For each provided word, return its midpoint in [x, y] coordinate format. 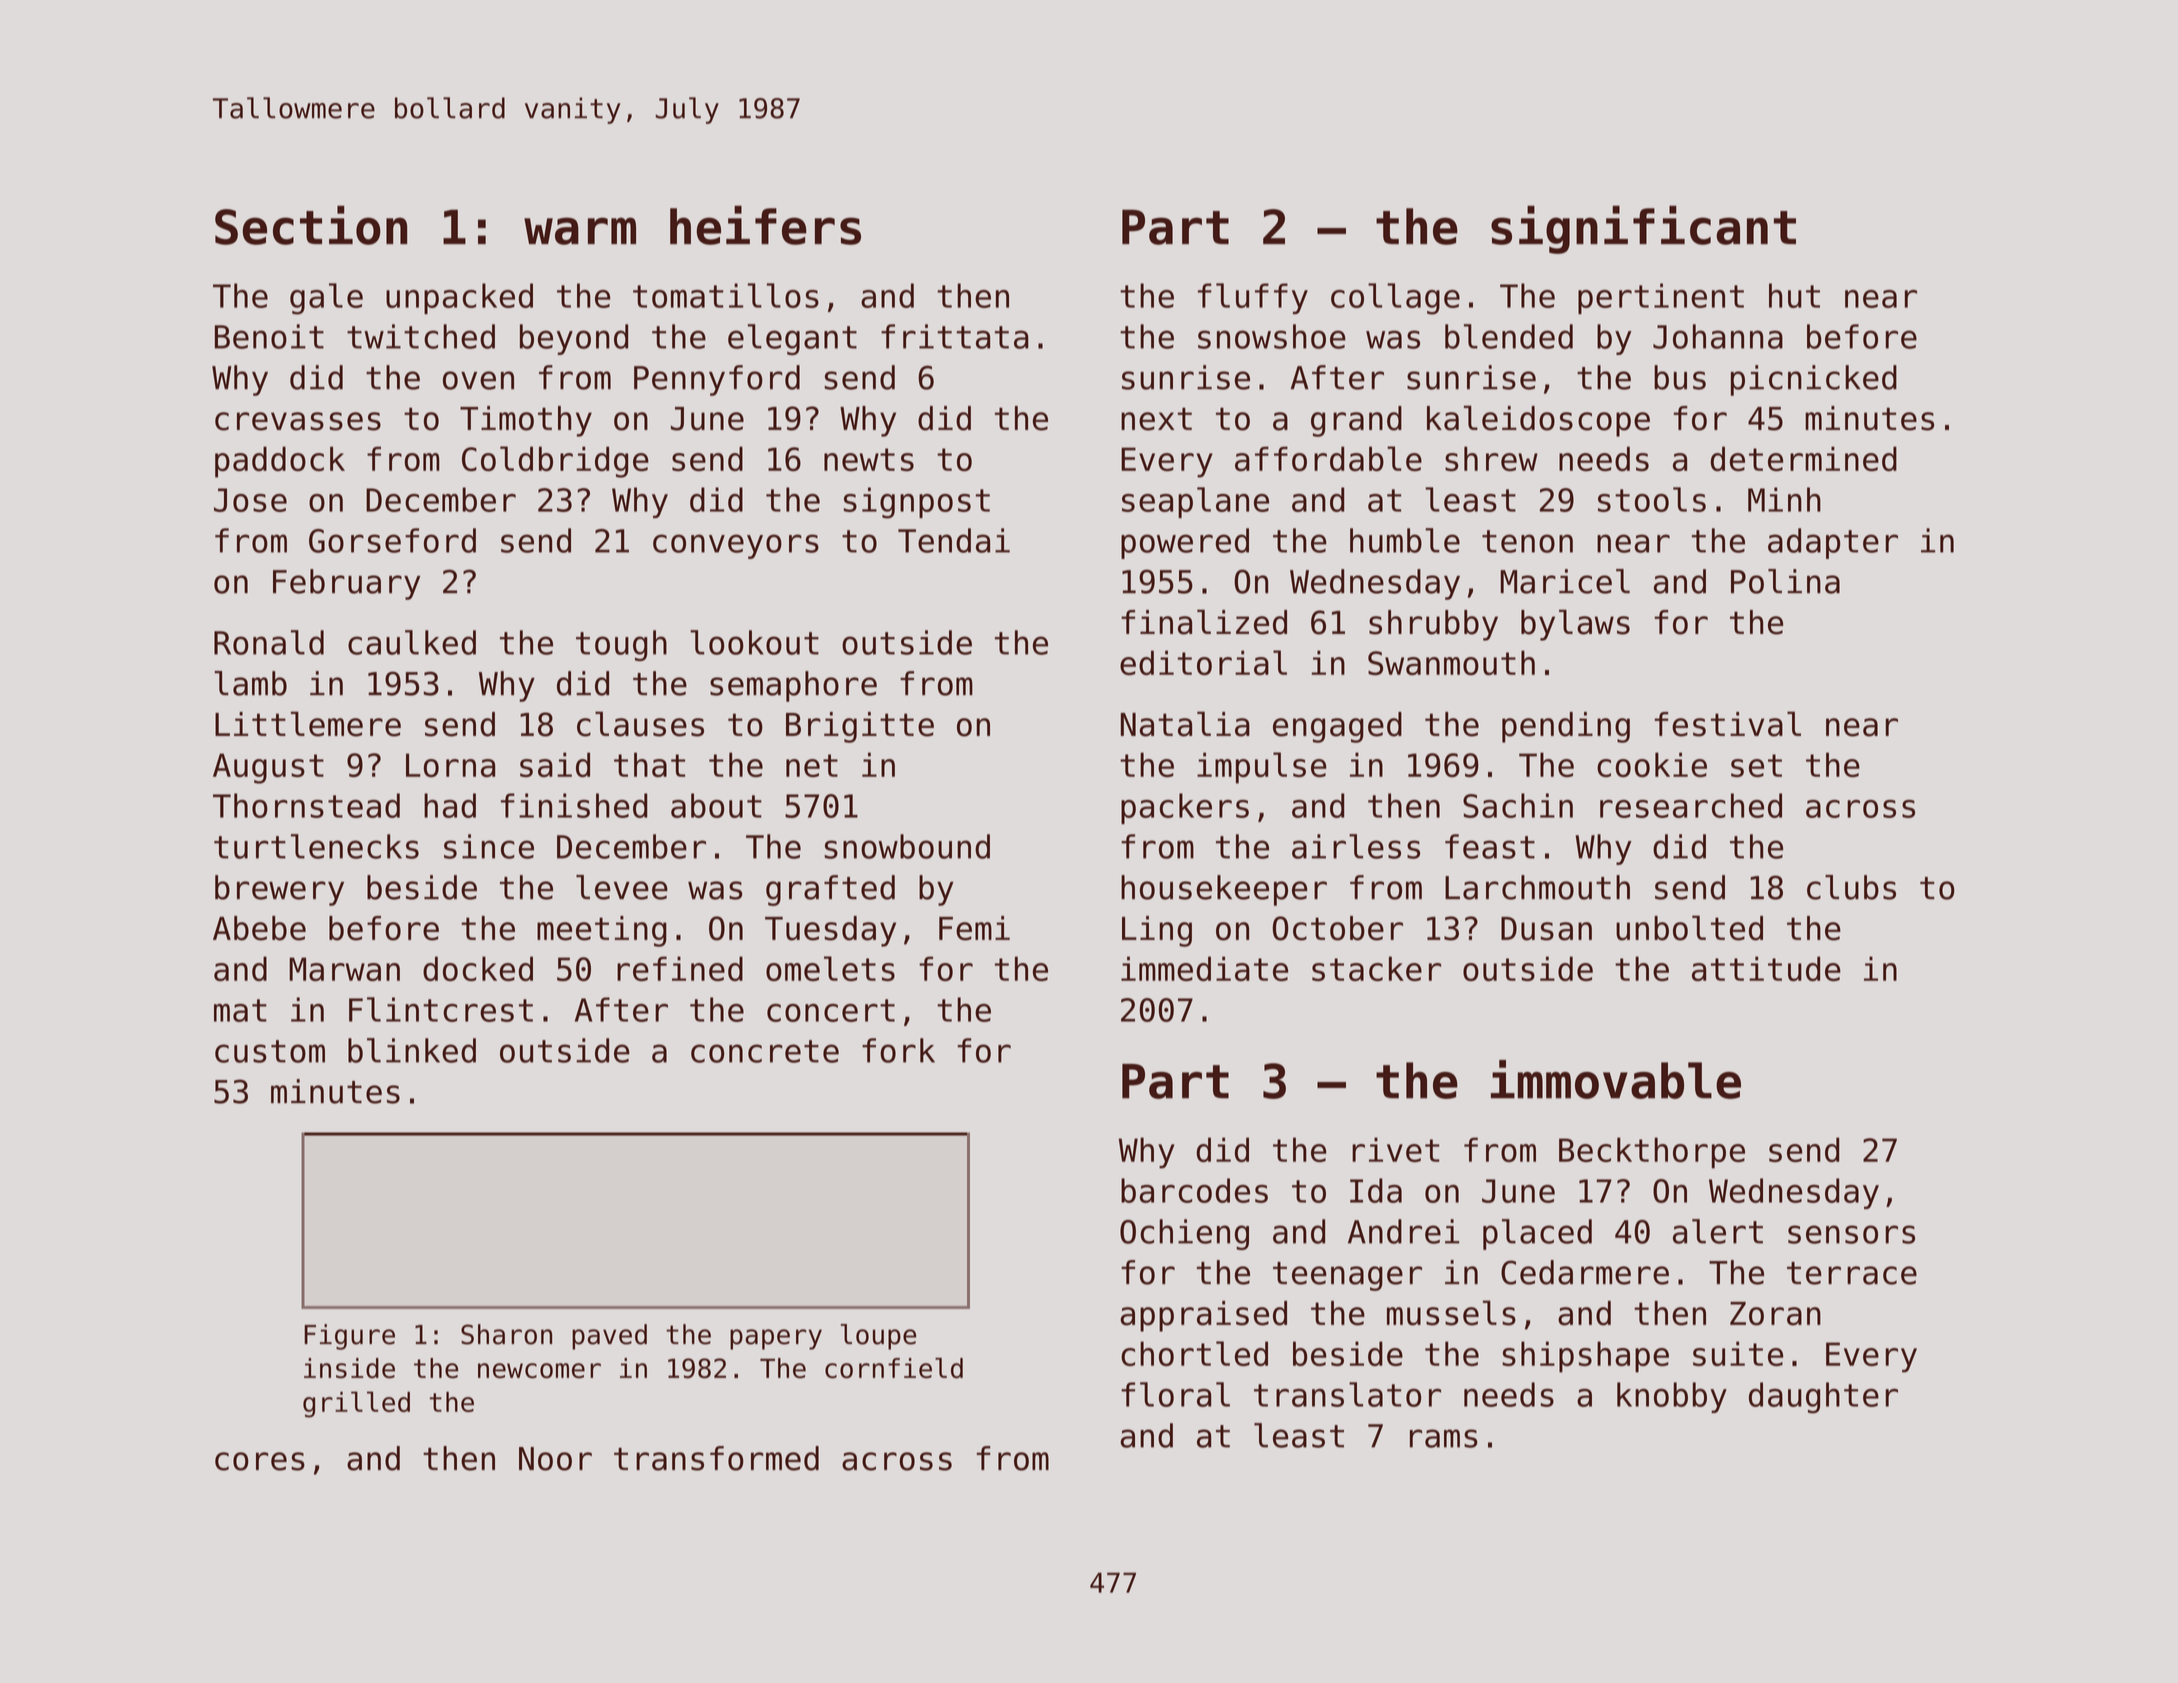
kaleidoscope [1538, 421]
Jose [250, 500]
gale [326, 299]
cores [260, 1461]
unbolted [1689, 928]
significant [1643, 229]
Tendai [954, 540]
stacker [1376, 968]
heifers [765, 225]
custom [270, 1051]
